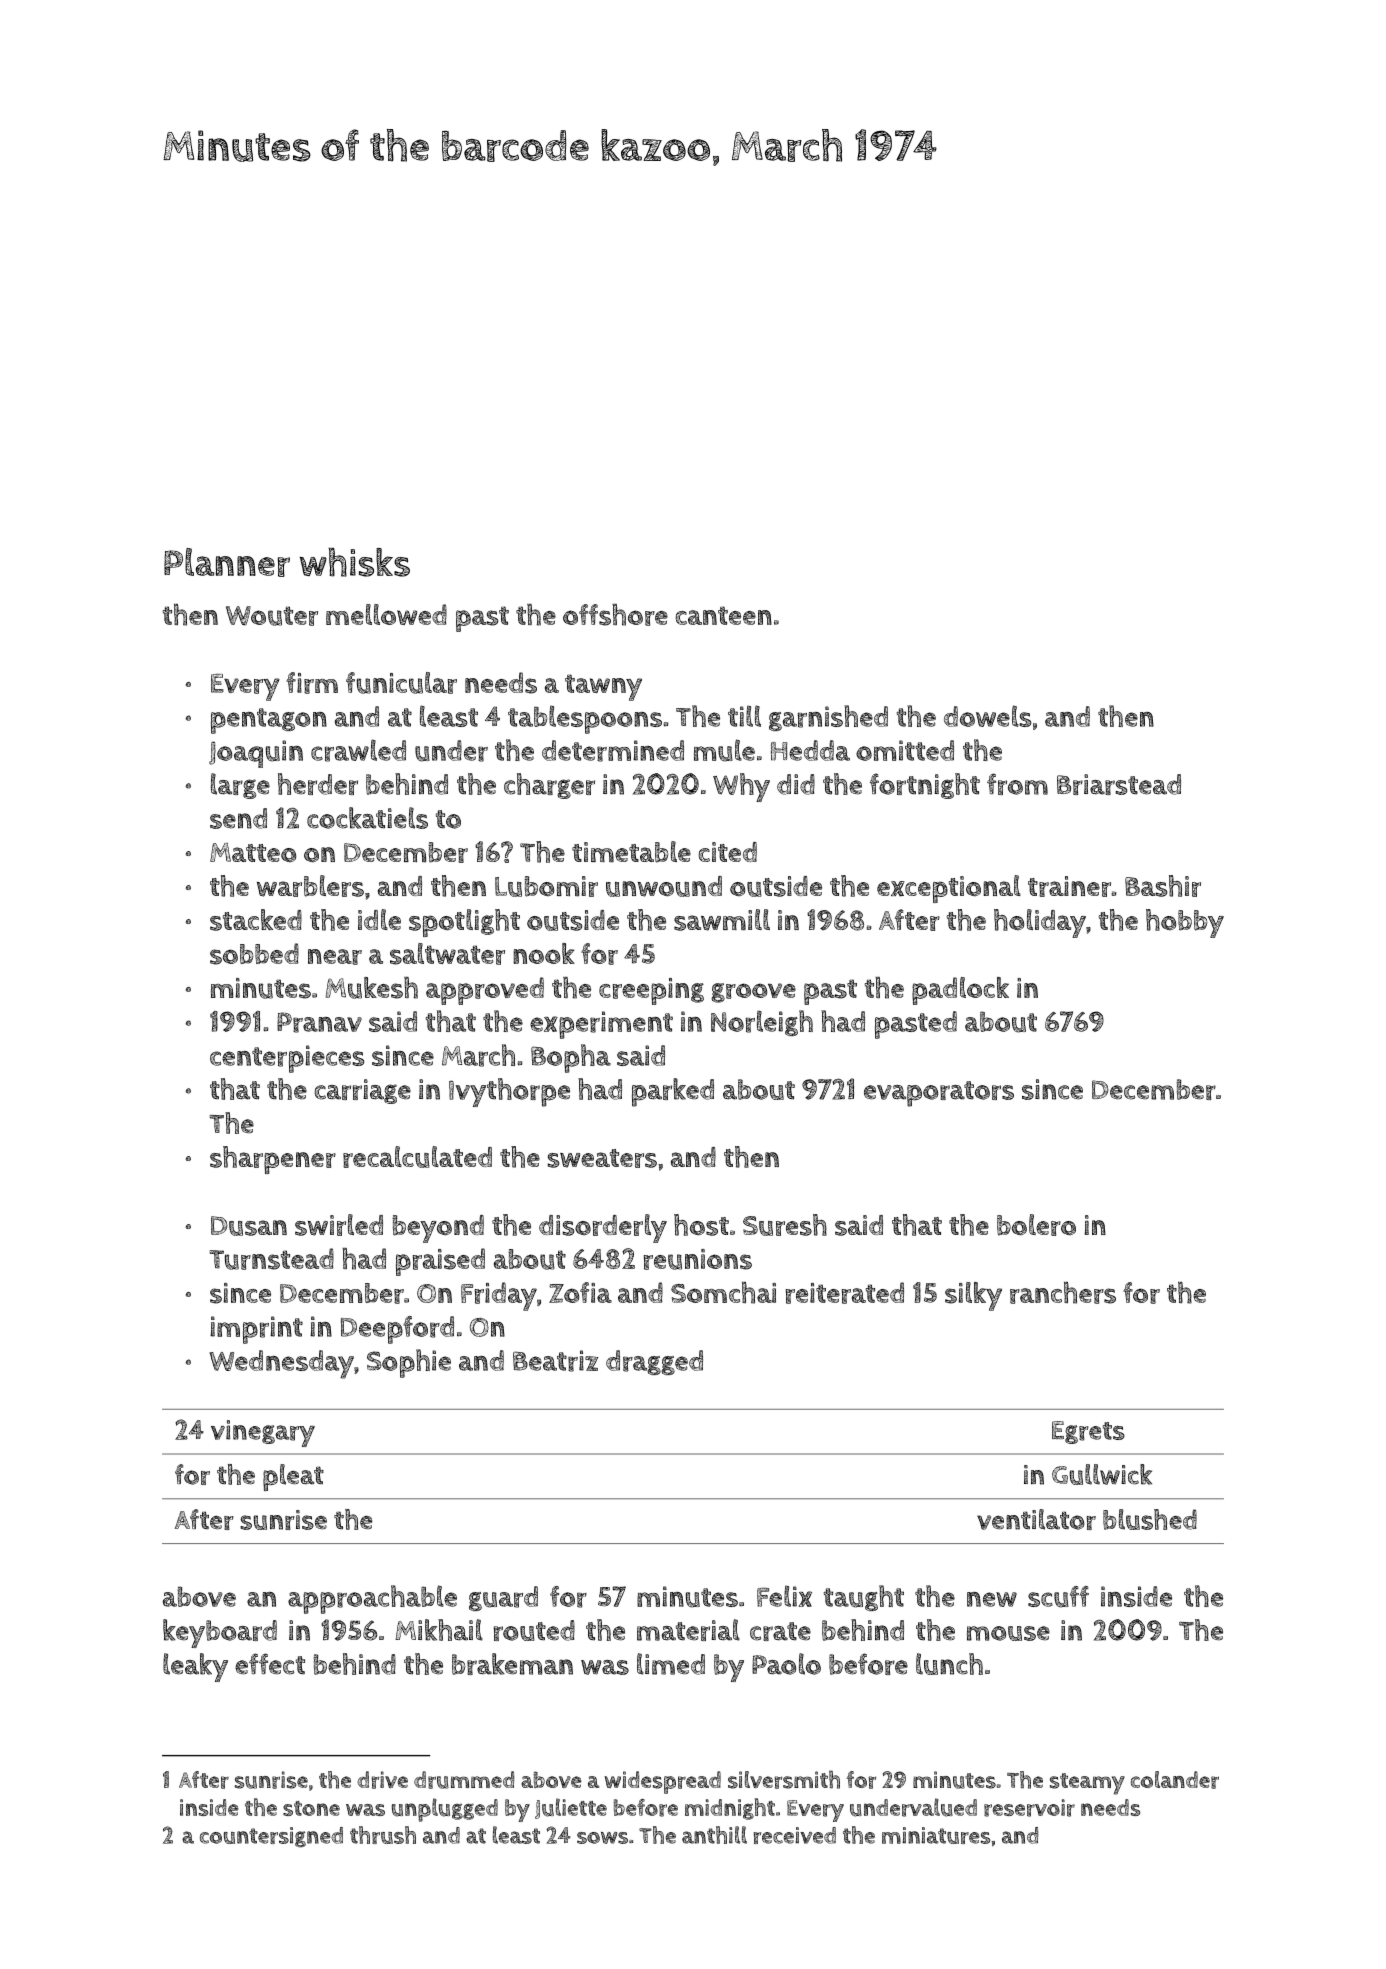 The image size is (1386, 1969). I want to click on tawny, so click(603, 687).
